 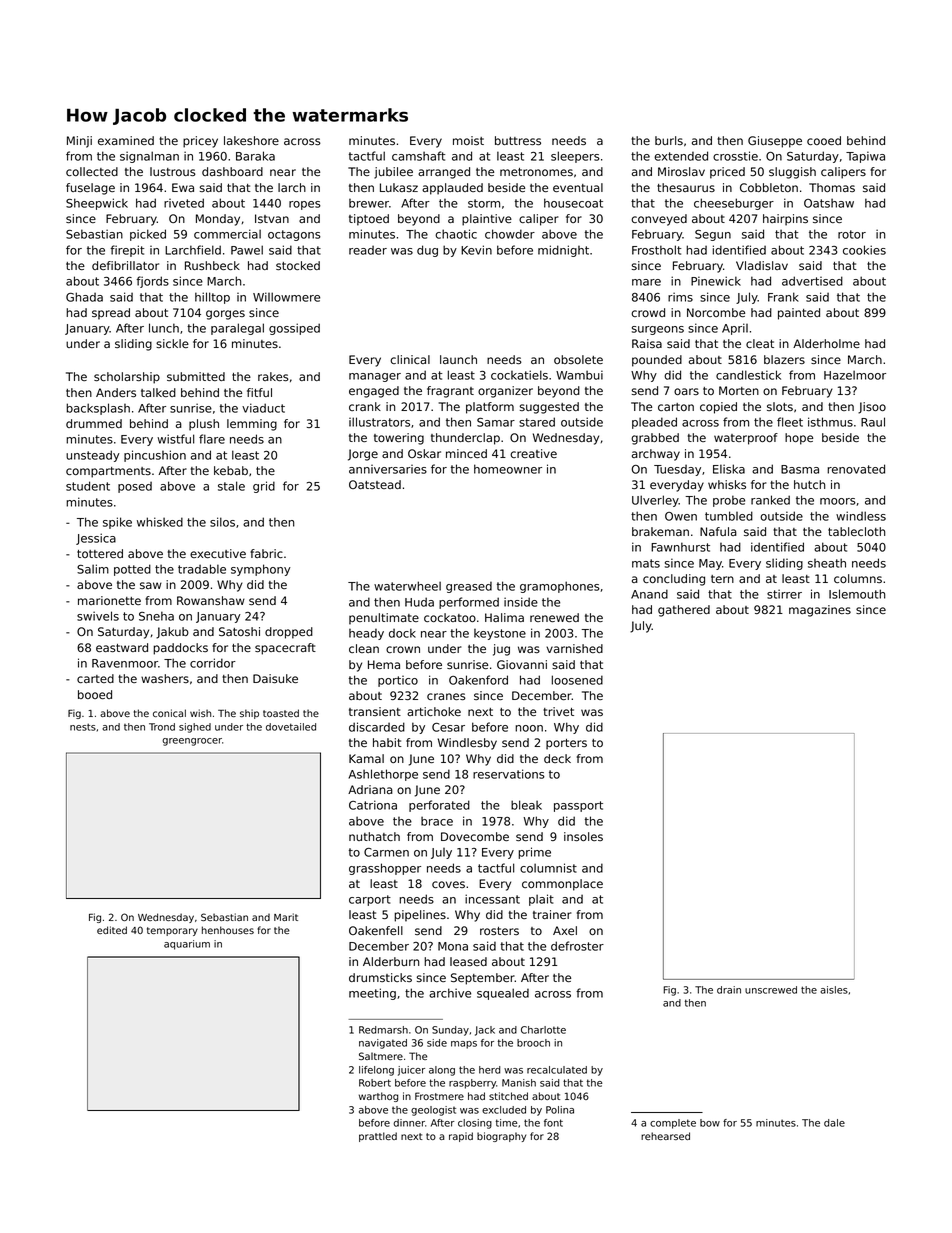 I want to click on Tuesday, so click(x=677, y=470).
